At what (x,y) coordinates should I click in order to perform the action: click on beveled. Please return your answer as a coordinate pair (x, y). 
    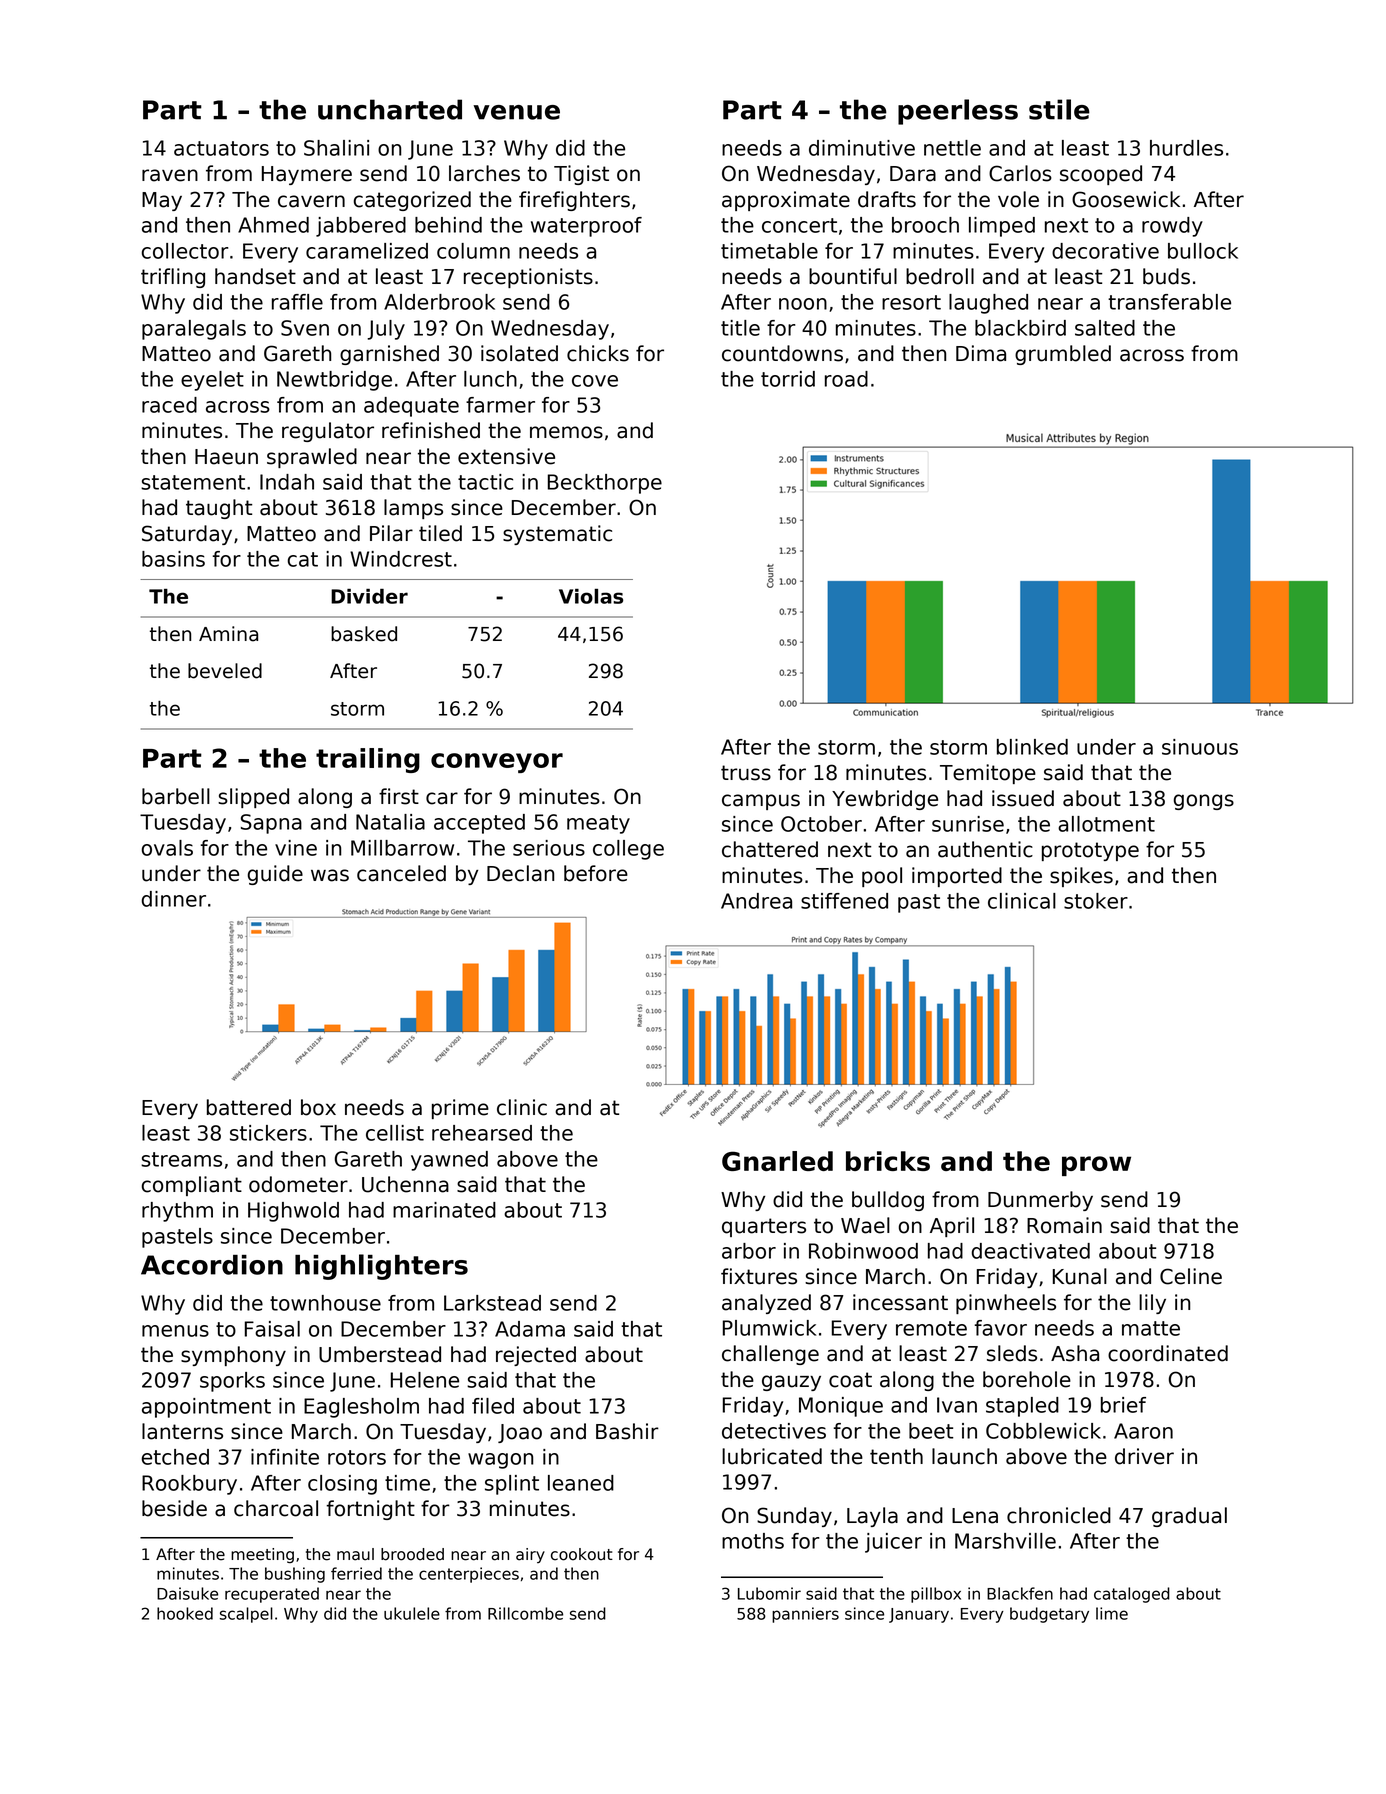
    Looking at the image, I should click on (225, 671).
